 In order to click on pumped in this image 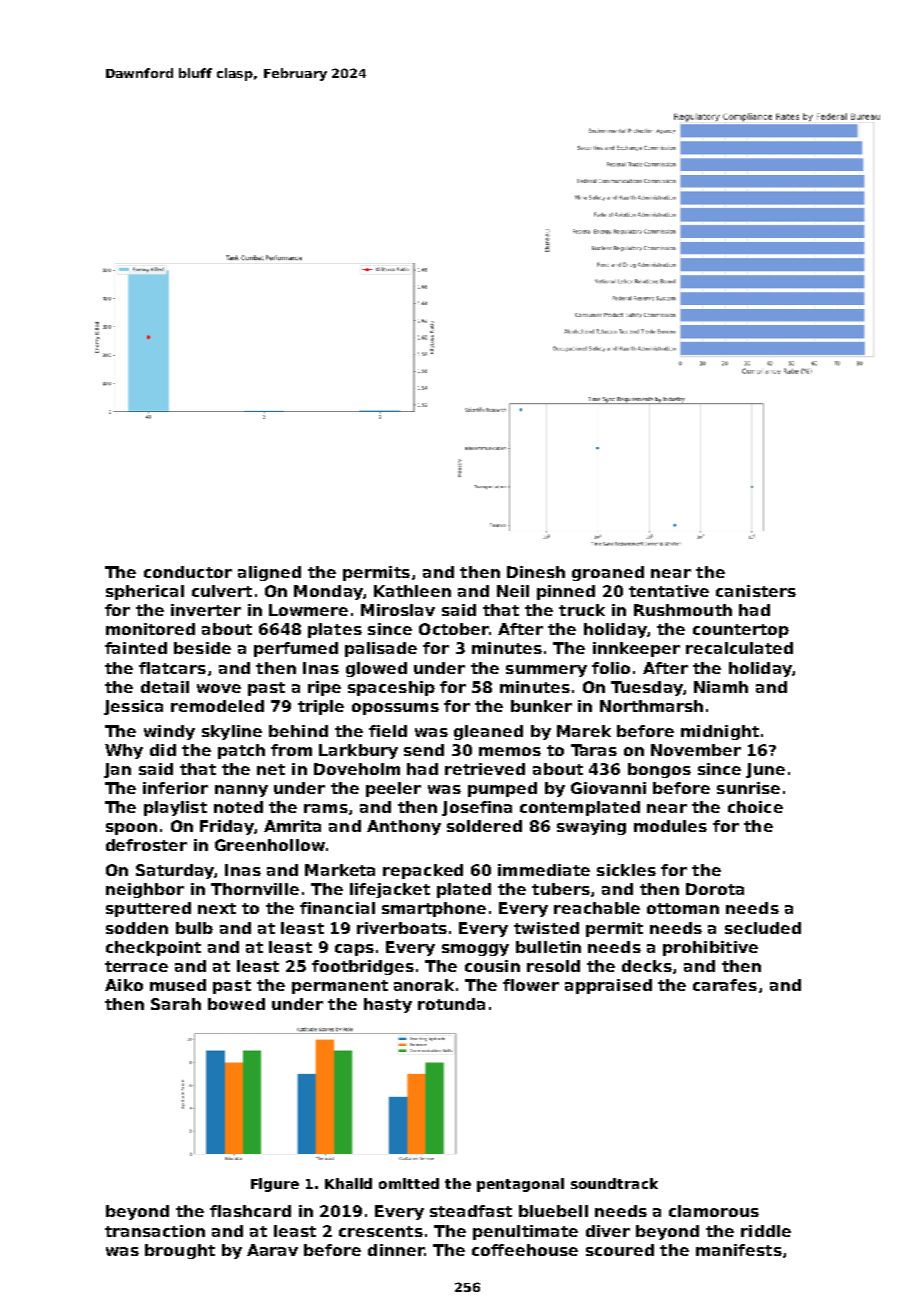, I will do `click(502, 789)`.
